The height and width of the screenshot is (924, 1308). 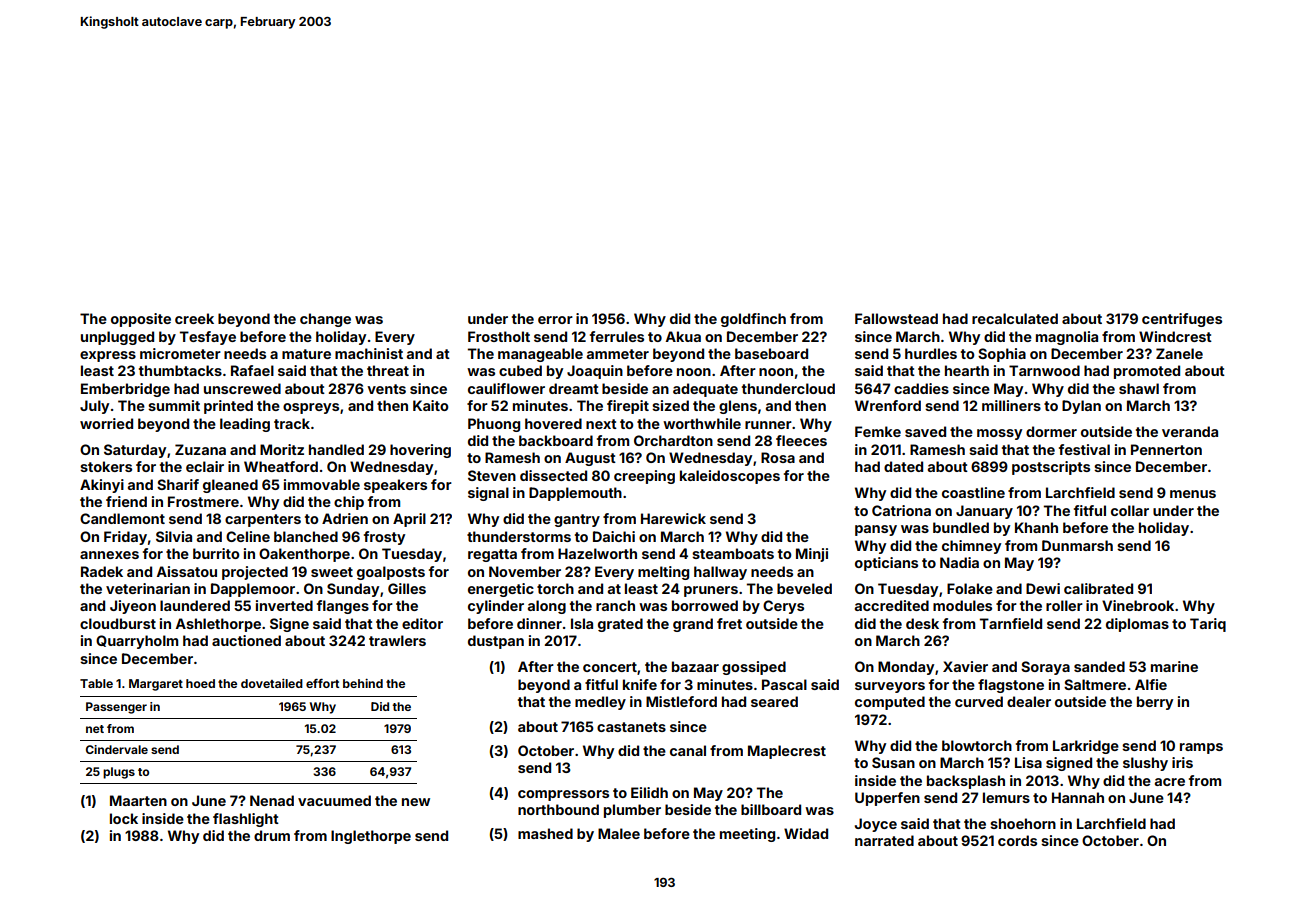 What do you see at coordinates (683, 336) in the screenshot?
I see `Akua` at bounding box center [683, 336].
